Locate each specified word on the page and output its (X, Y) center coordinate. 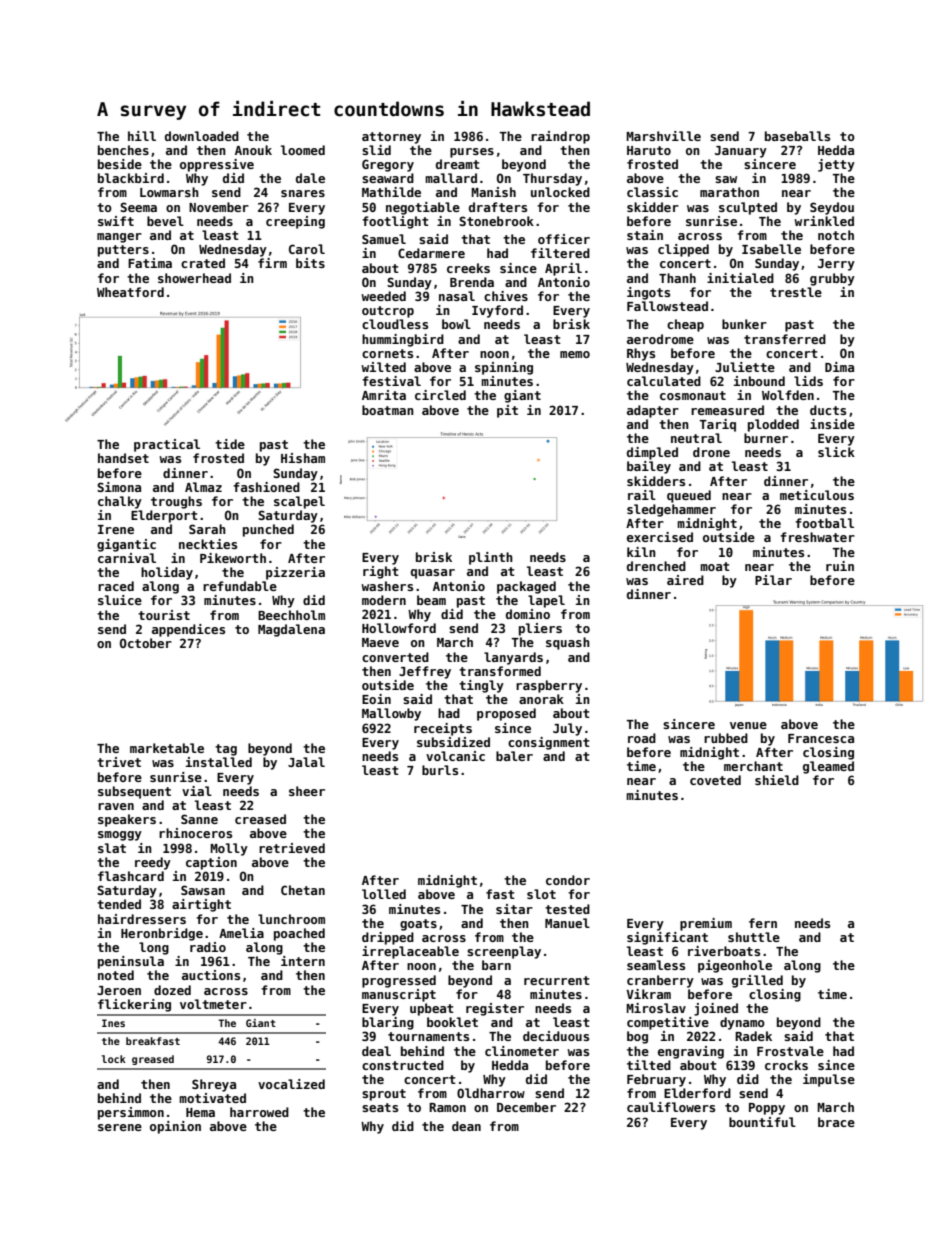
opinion (175, 1127)
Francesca (821, 738)
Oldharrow (491, 1093)
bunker (744, 324)
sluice (120, 600)
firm (272, 263)
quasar (433, 574)
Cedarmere (431, 253)
